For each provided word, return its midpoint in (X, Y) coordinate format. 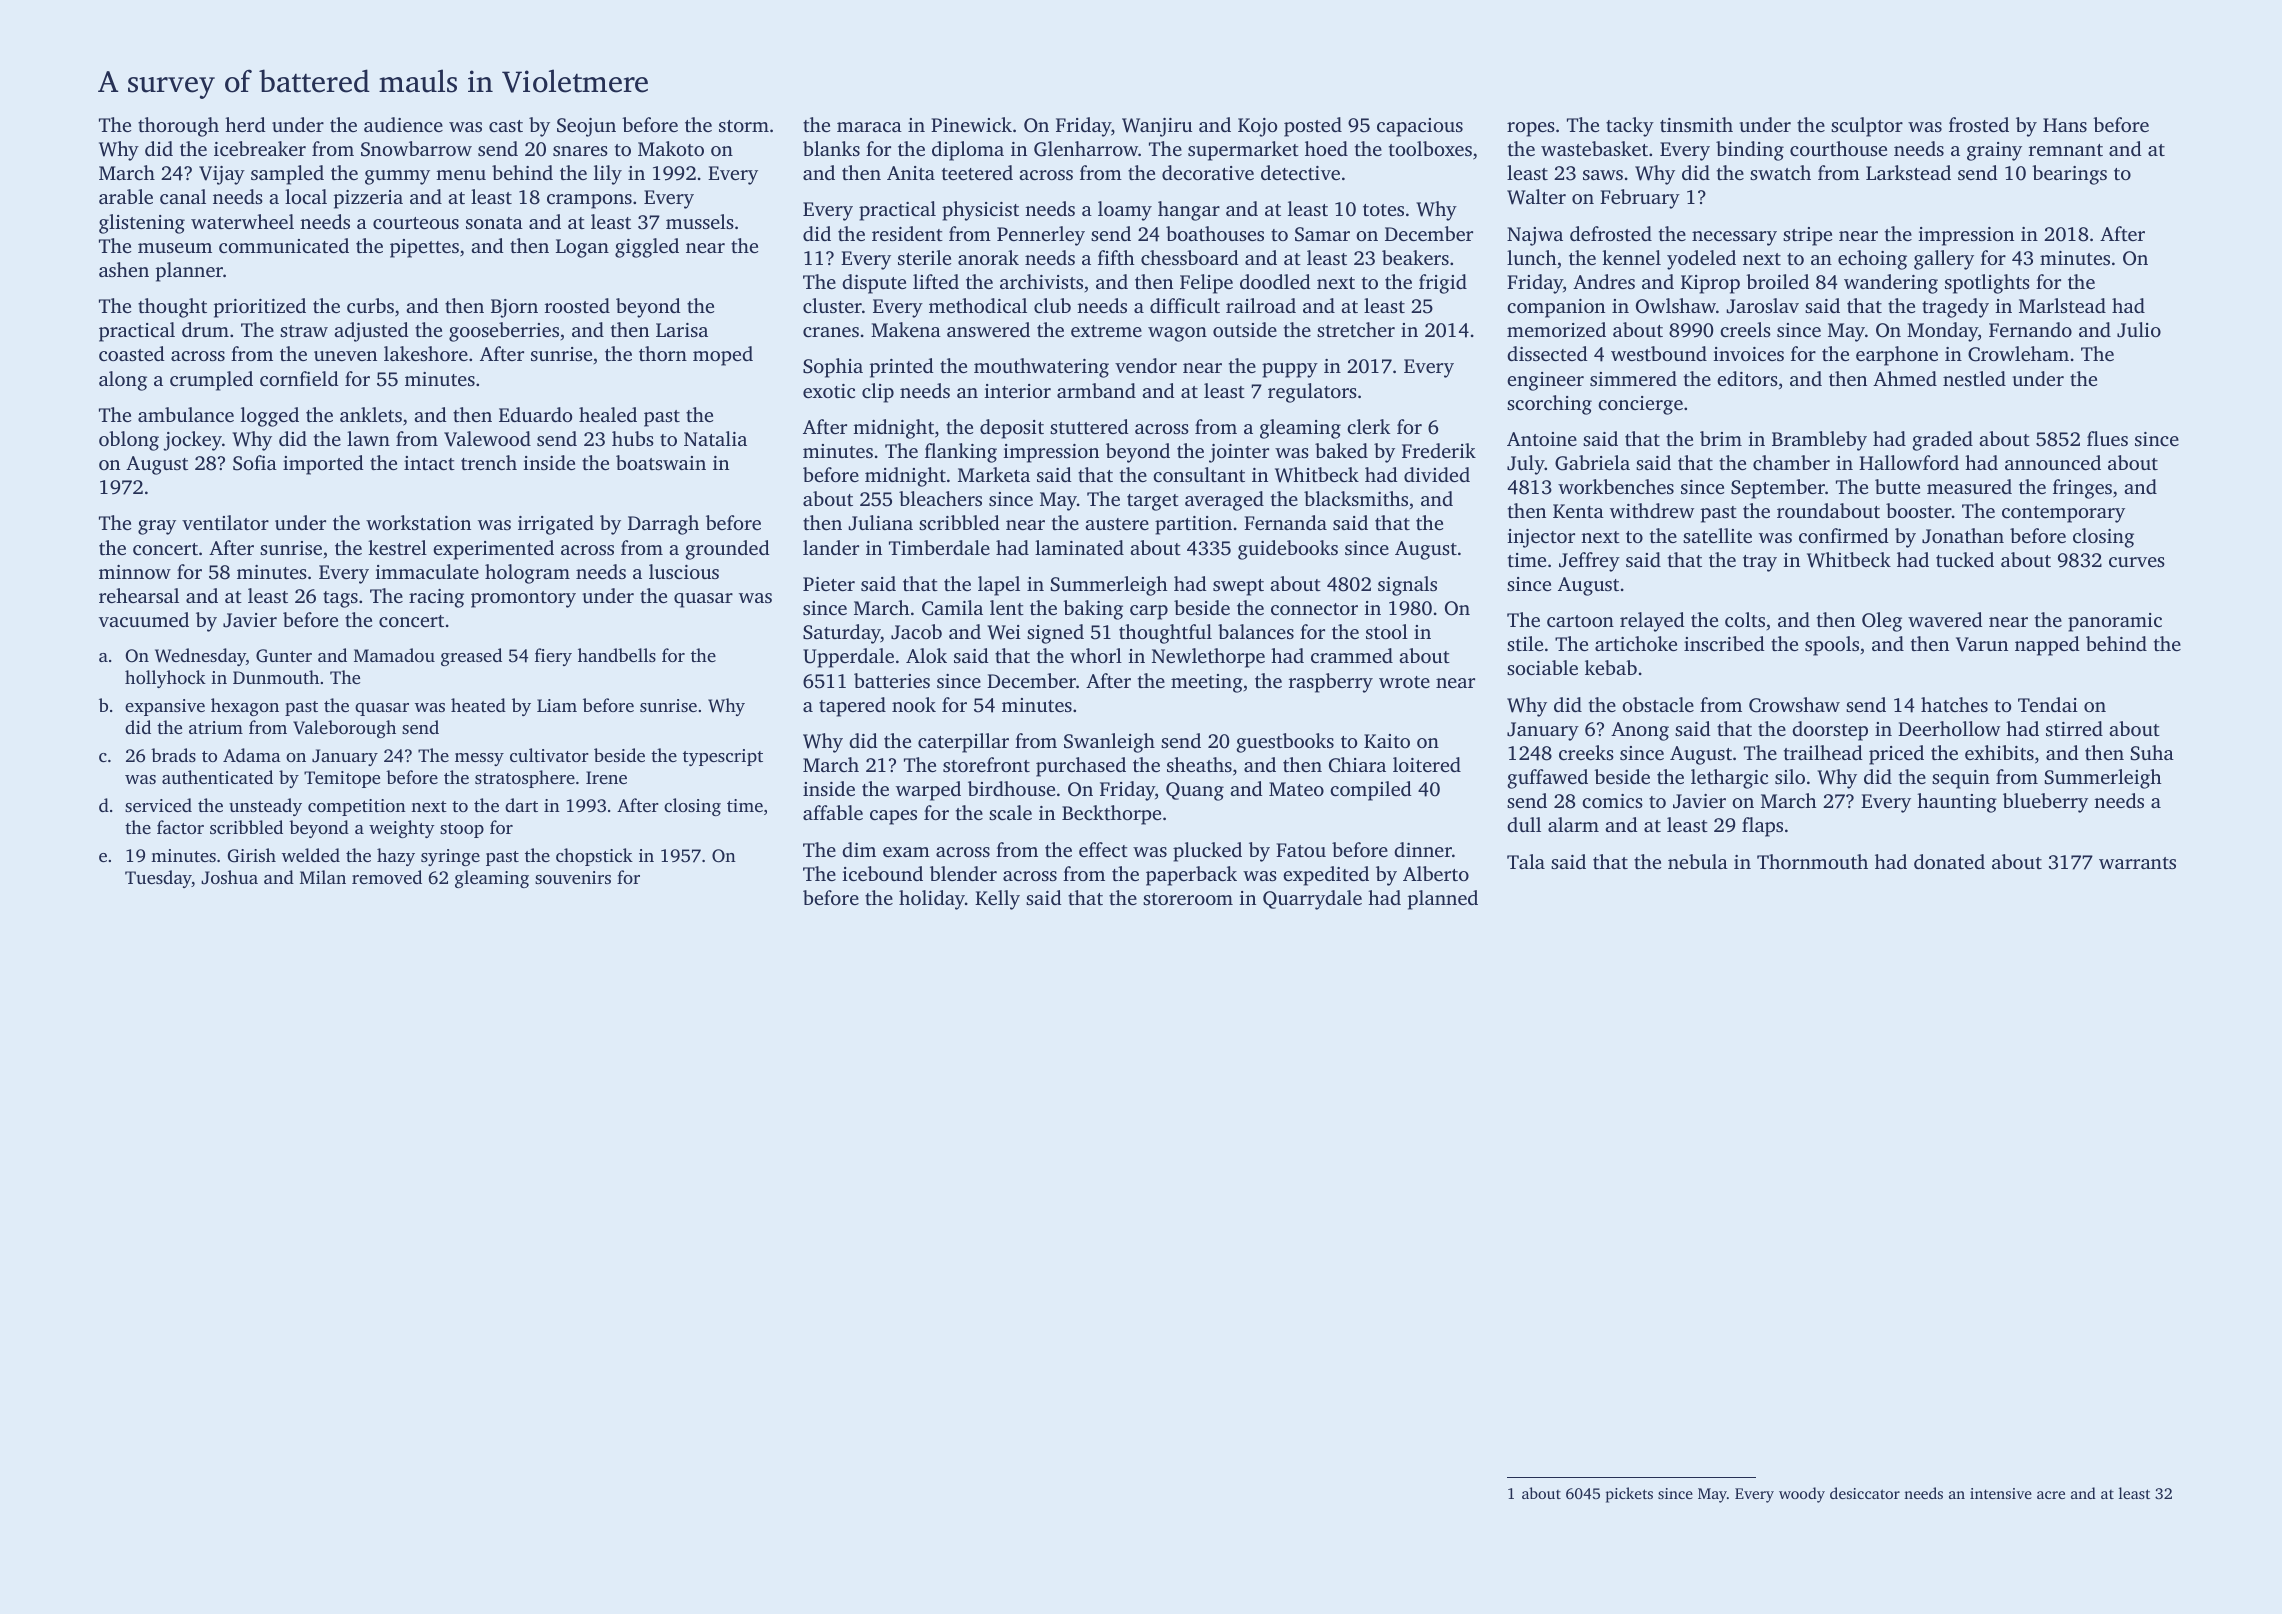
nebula (1698, 861)
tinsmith (1696, 124)
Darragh (663, 525)
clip (878, 393)
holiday (932, 900)
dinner (1423, 849)
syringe (450, 857)
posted (1313, 127)
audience (403, 124)
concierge (1640, 405)
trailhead (1823, 752)
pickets (1629, 1495)
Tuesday (158, 879)
